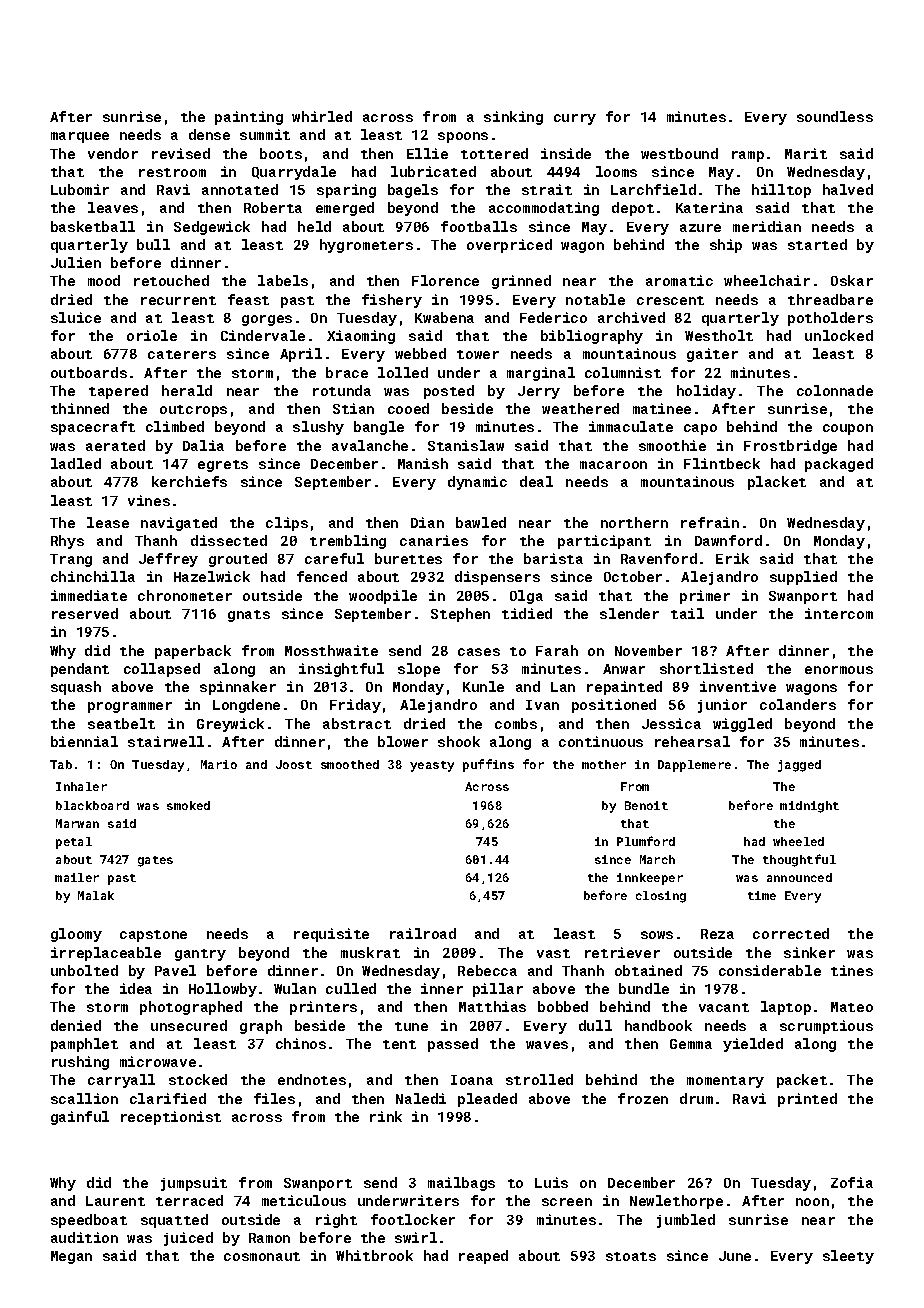 The image size is (924, 1308). I want to click on cosmonaut, so click(262, 1256).
